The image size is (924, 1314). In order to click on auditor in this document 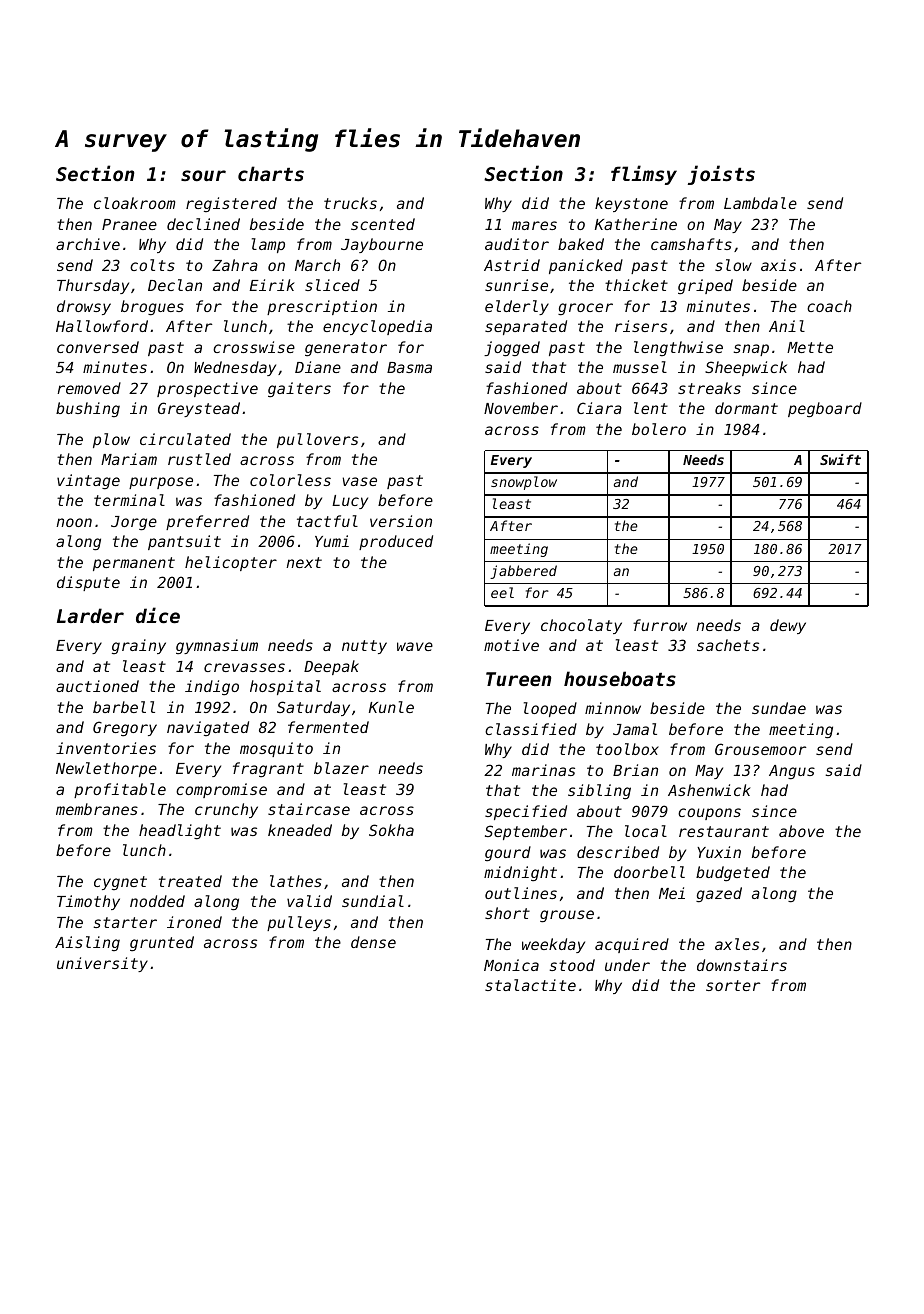, I will do `click(517, 244)`.
